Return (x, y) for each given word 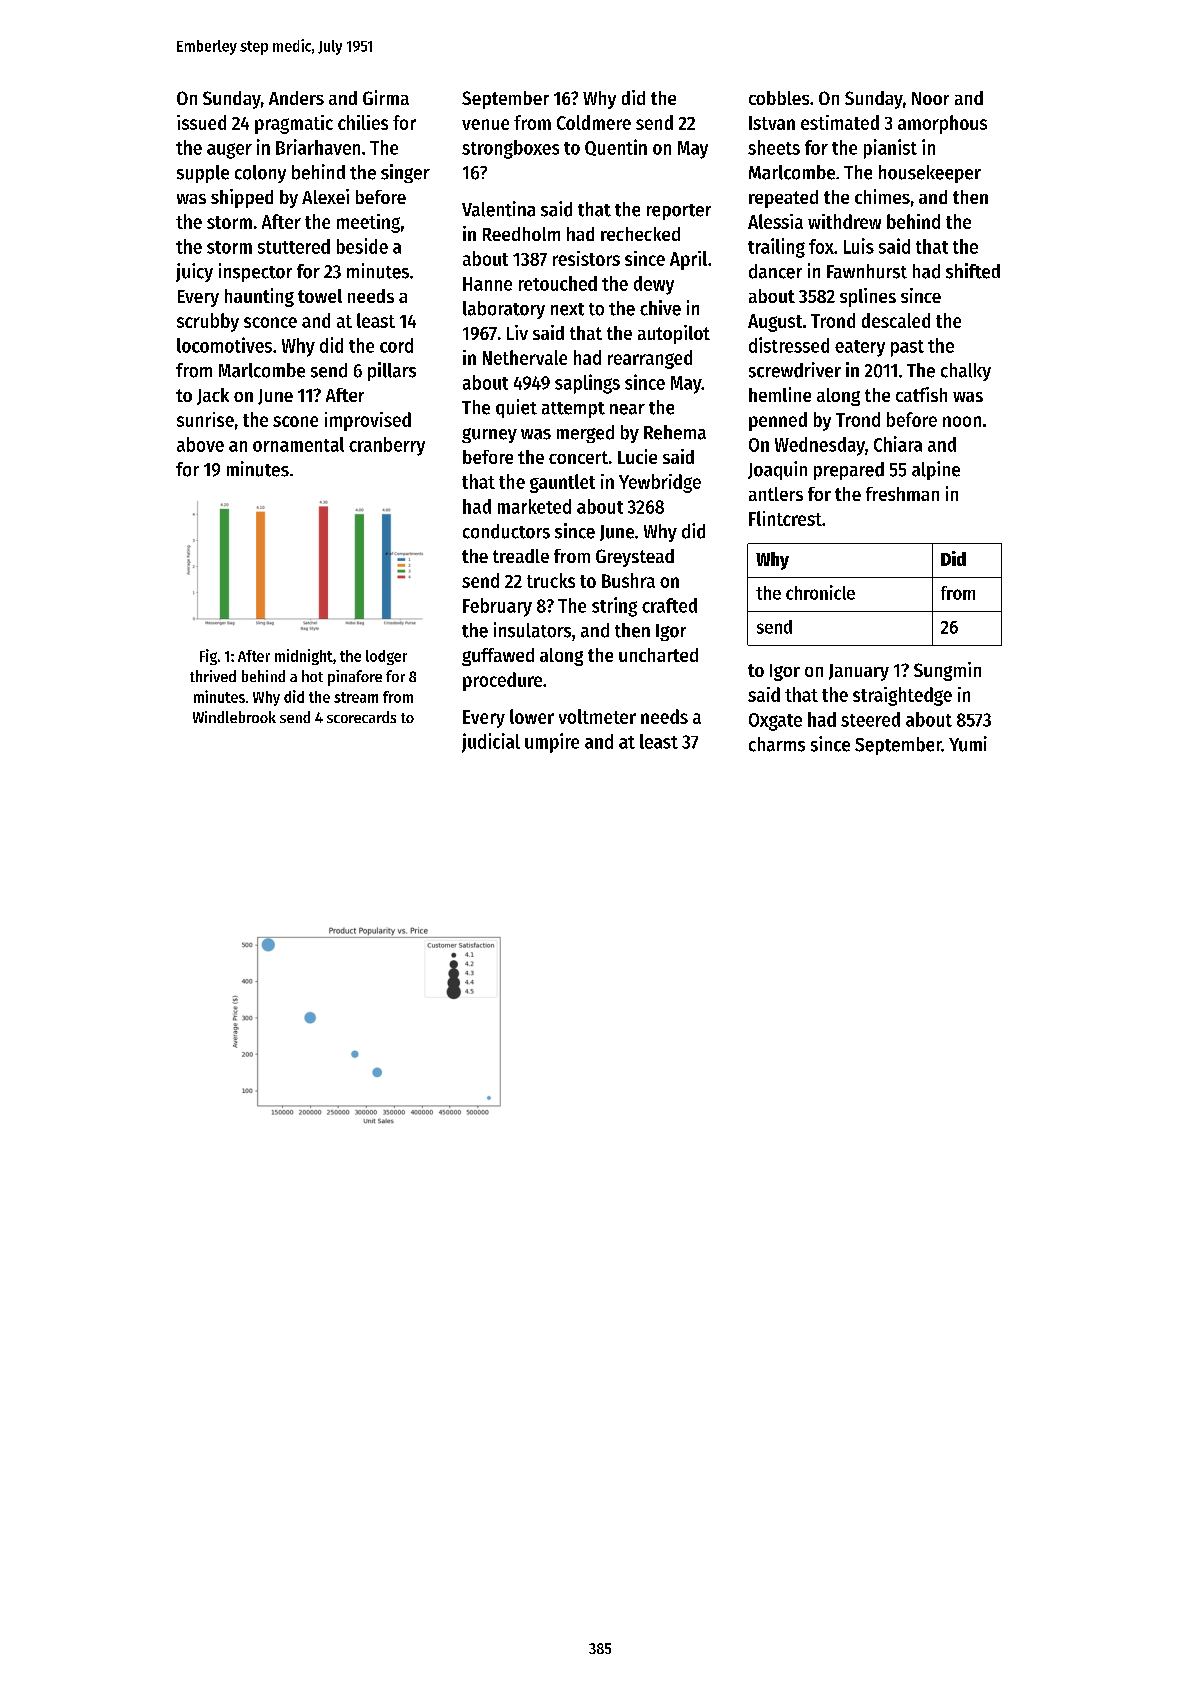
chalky (966, 372)
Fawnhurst (867, 271)
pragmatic (294, 124)
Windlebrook (234, 717)
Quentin (616, 147)
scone (295, 421)
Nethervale (525, 357)
